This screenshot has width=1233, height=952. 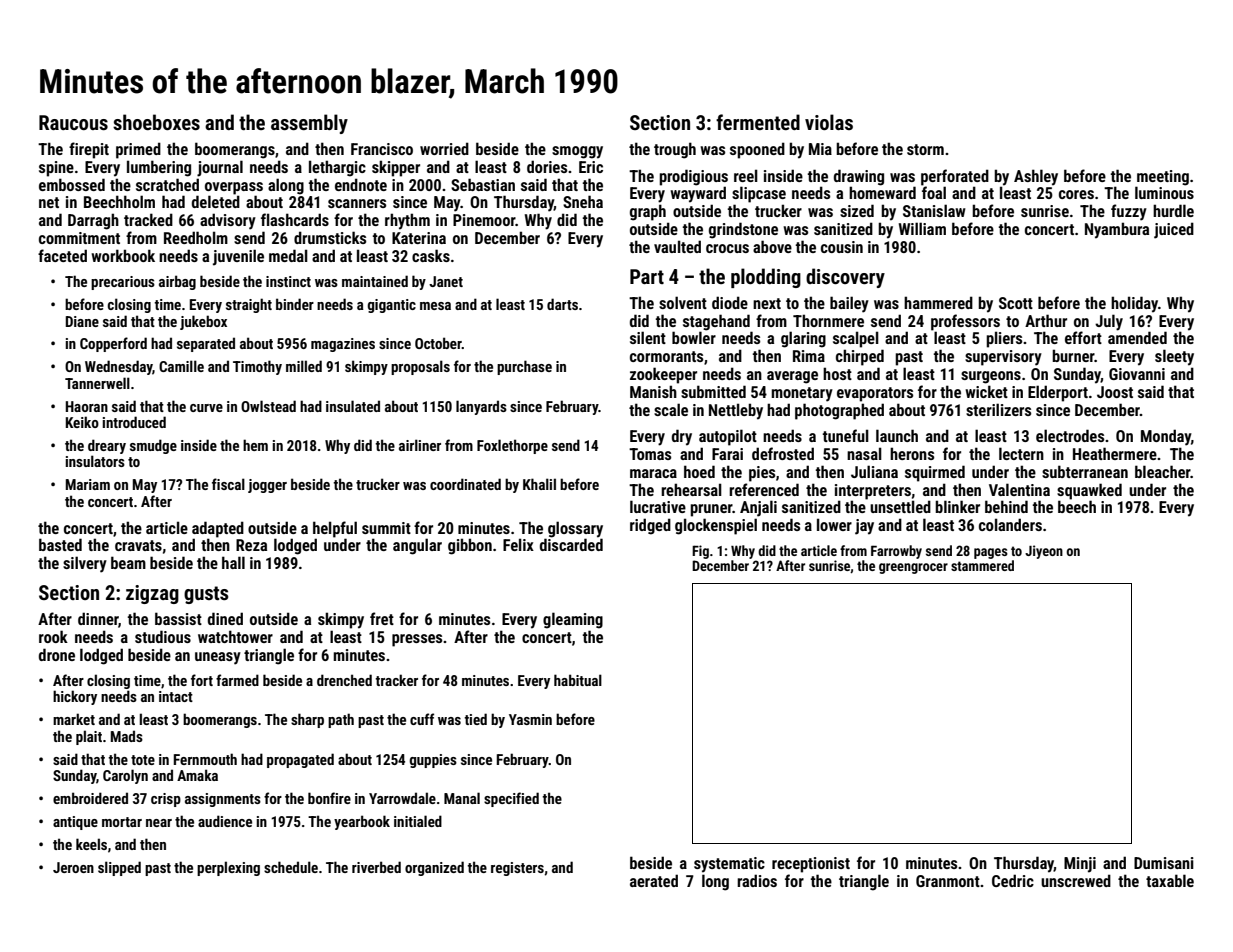 I want to click on Nyambura, so click(x=1117, y=230).
